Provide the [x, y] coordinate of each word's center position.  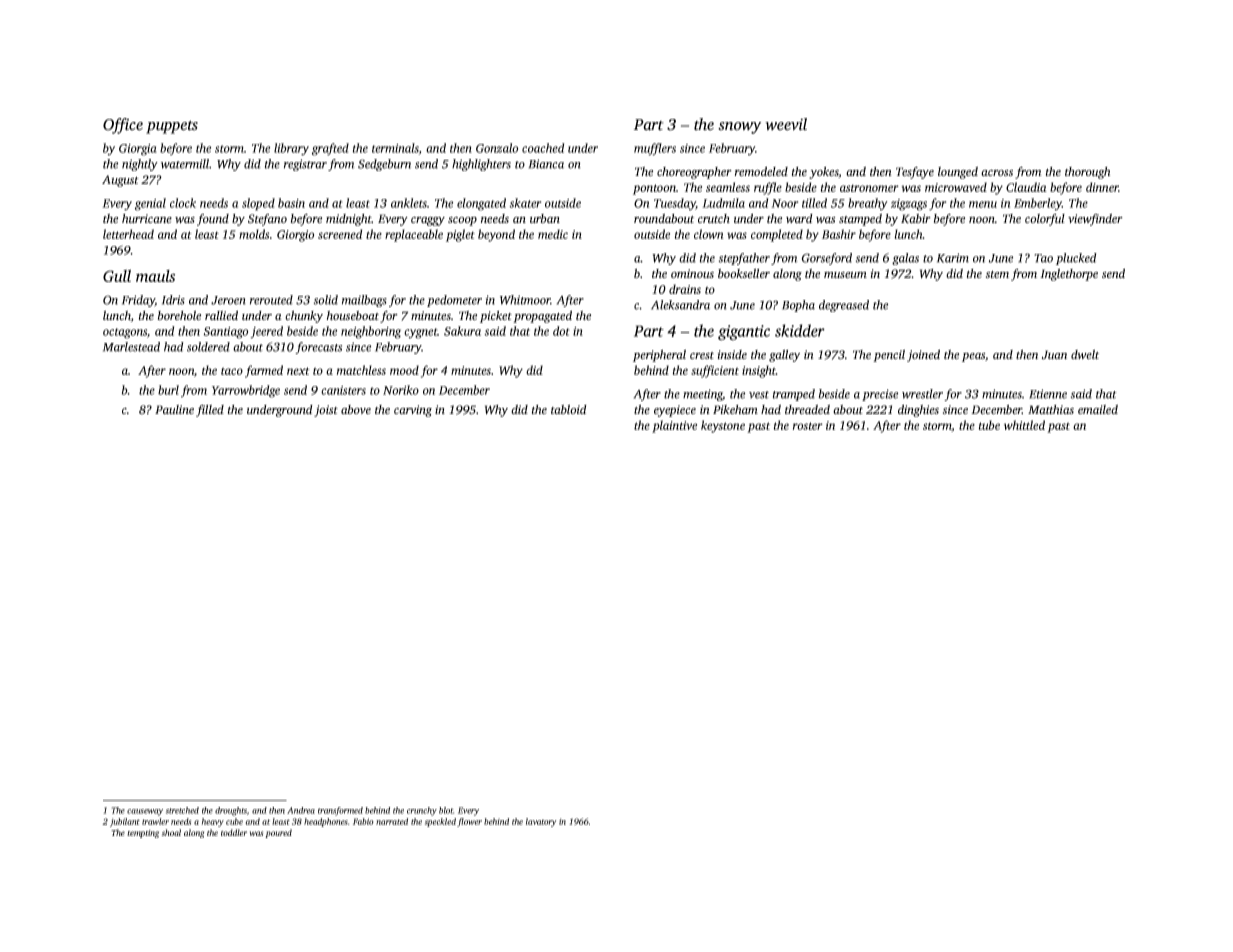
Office [123, 126]
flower [469, 822]
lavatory [541, 822]
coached [543, 148]
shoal [171, 832]
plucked [1076, 259]
